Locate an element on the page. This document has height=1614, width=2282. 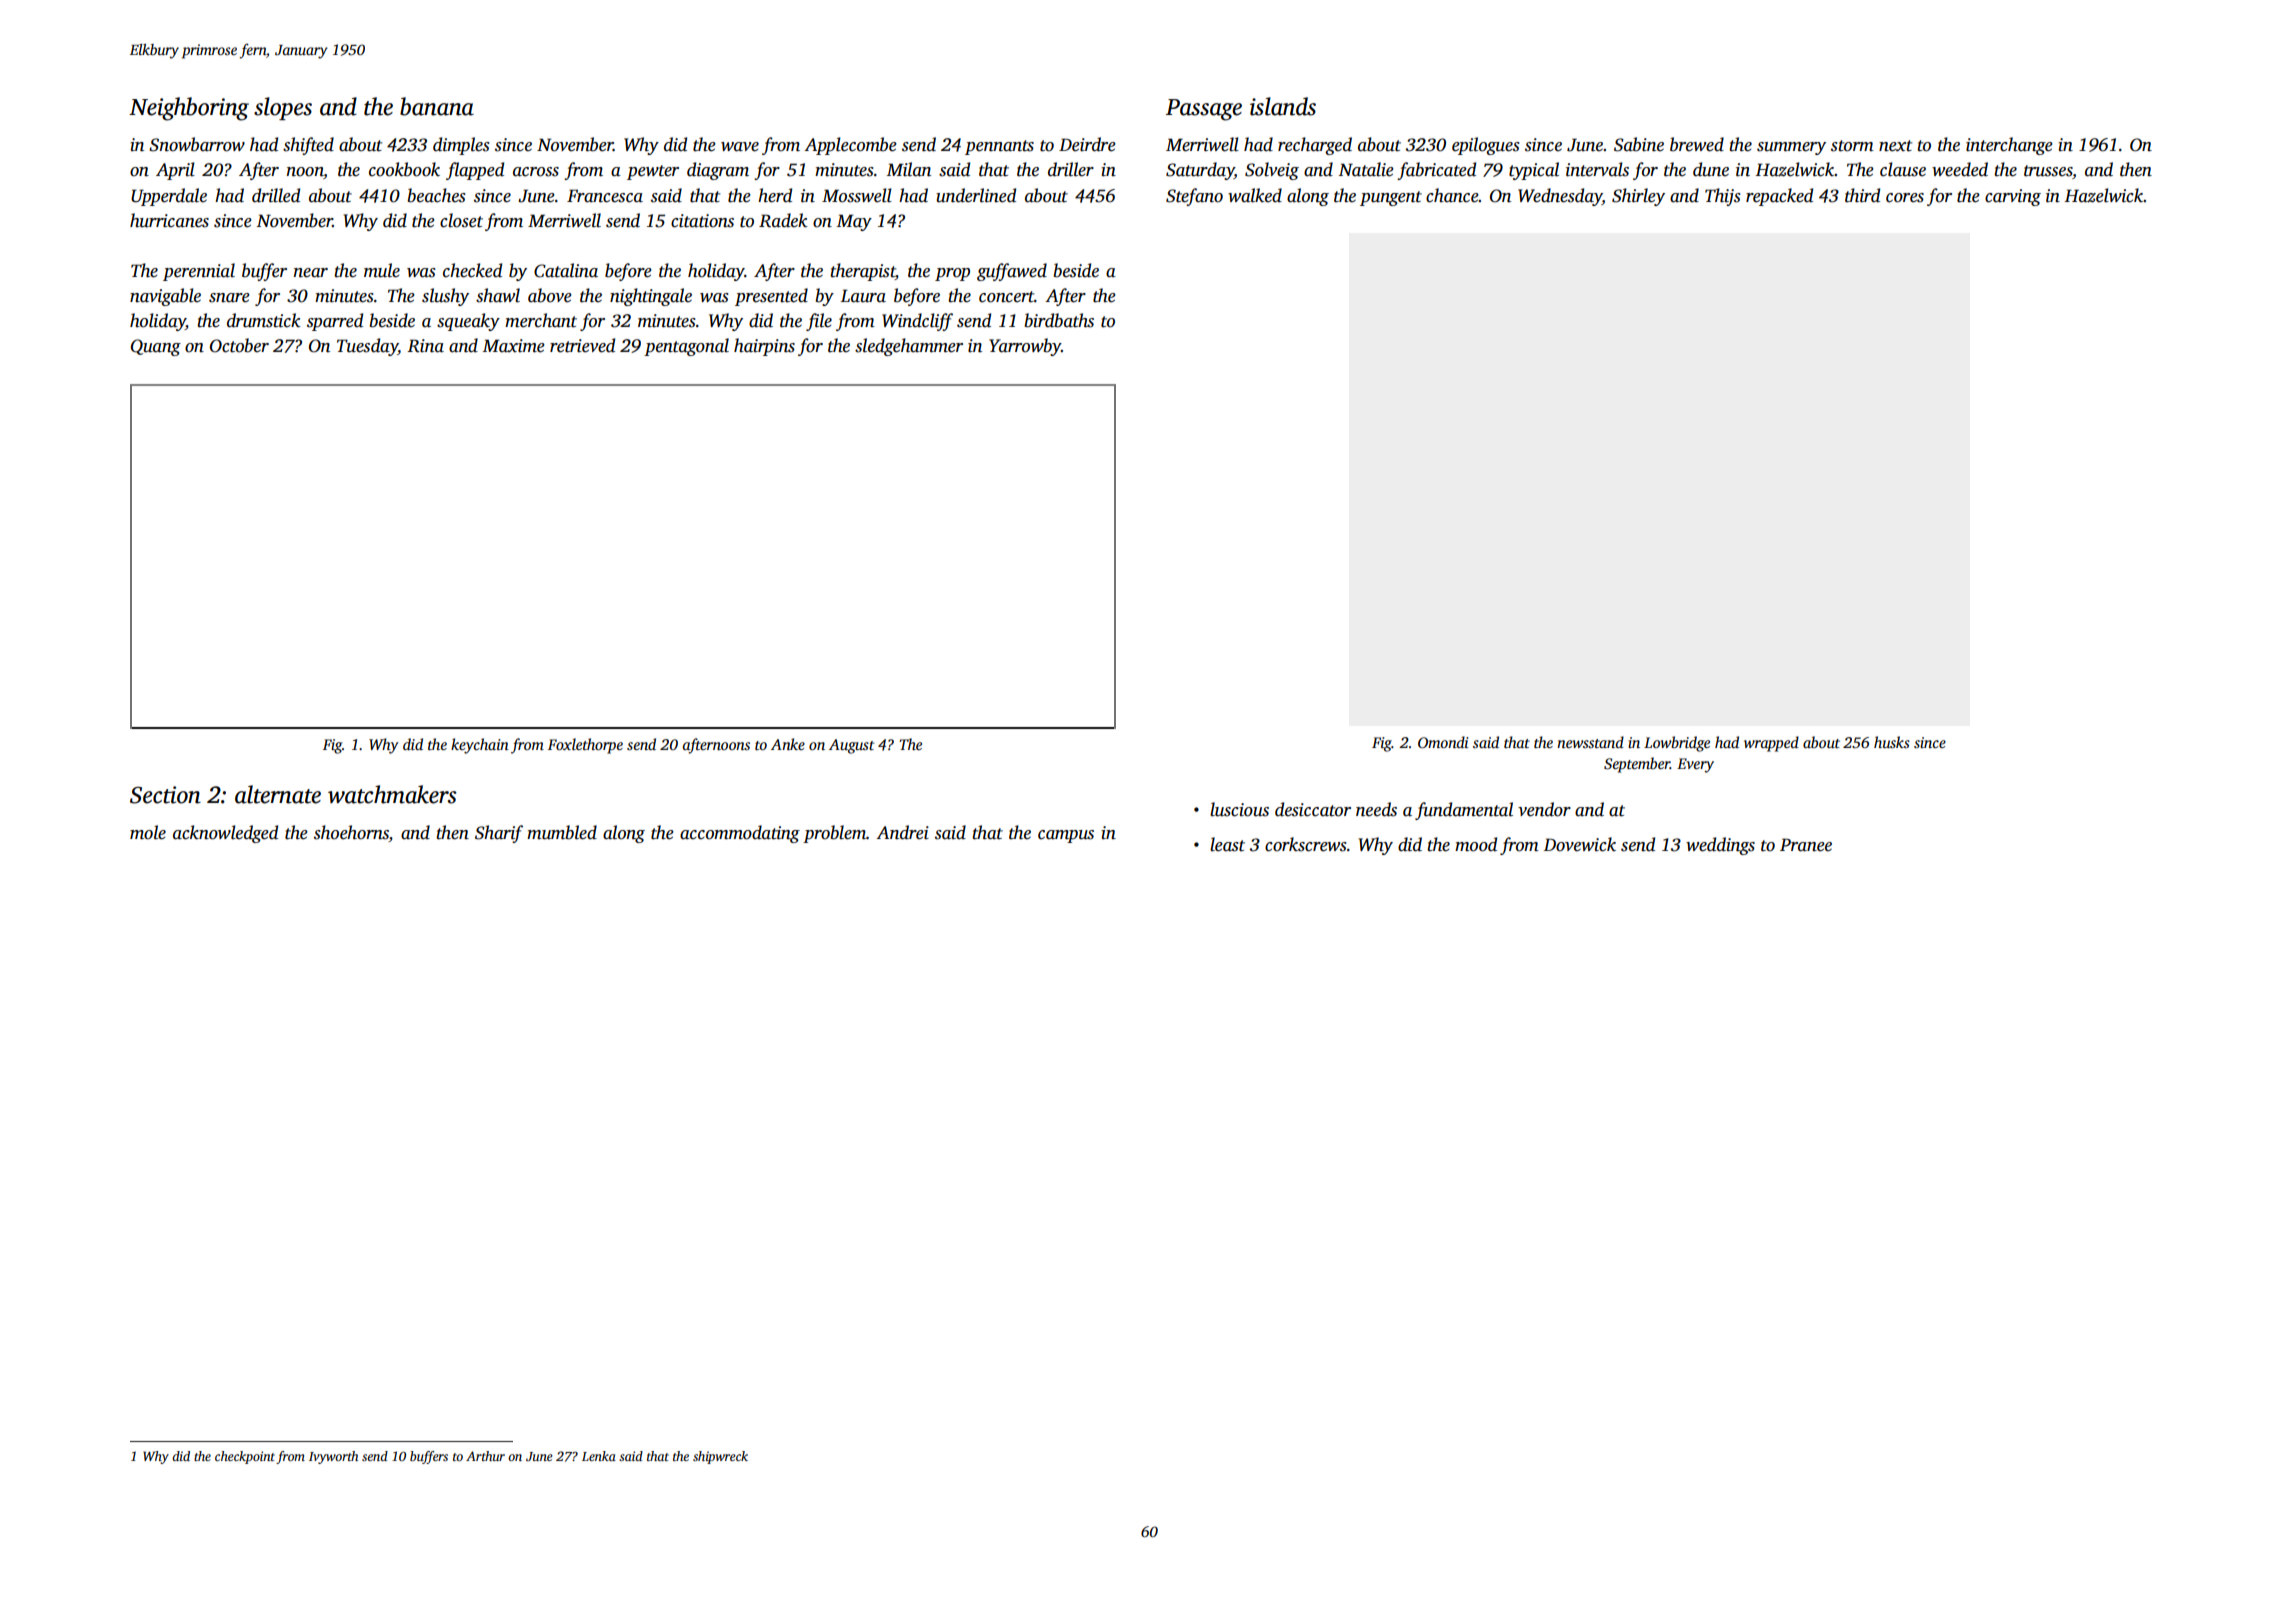
Arthur is located at coordinates (485, 1456).
